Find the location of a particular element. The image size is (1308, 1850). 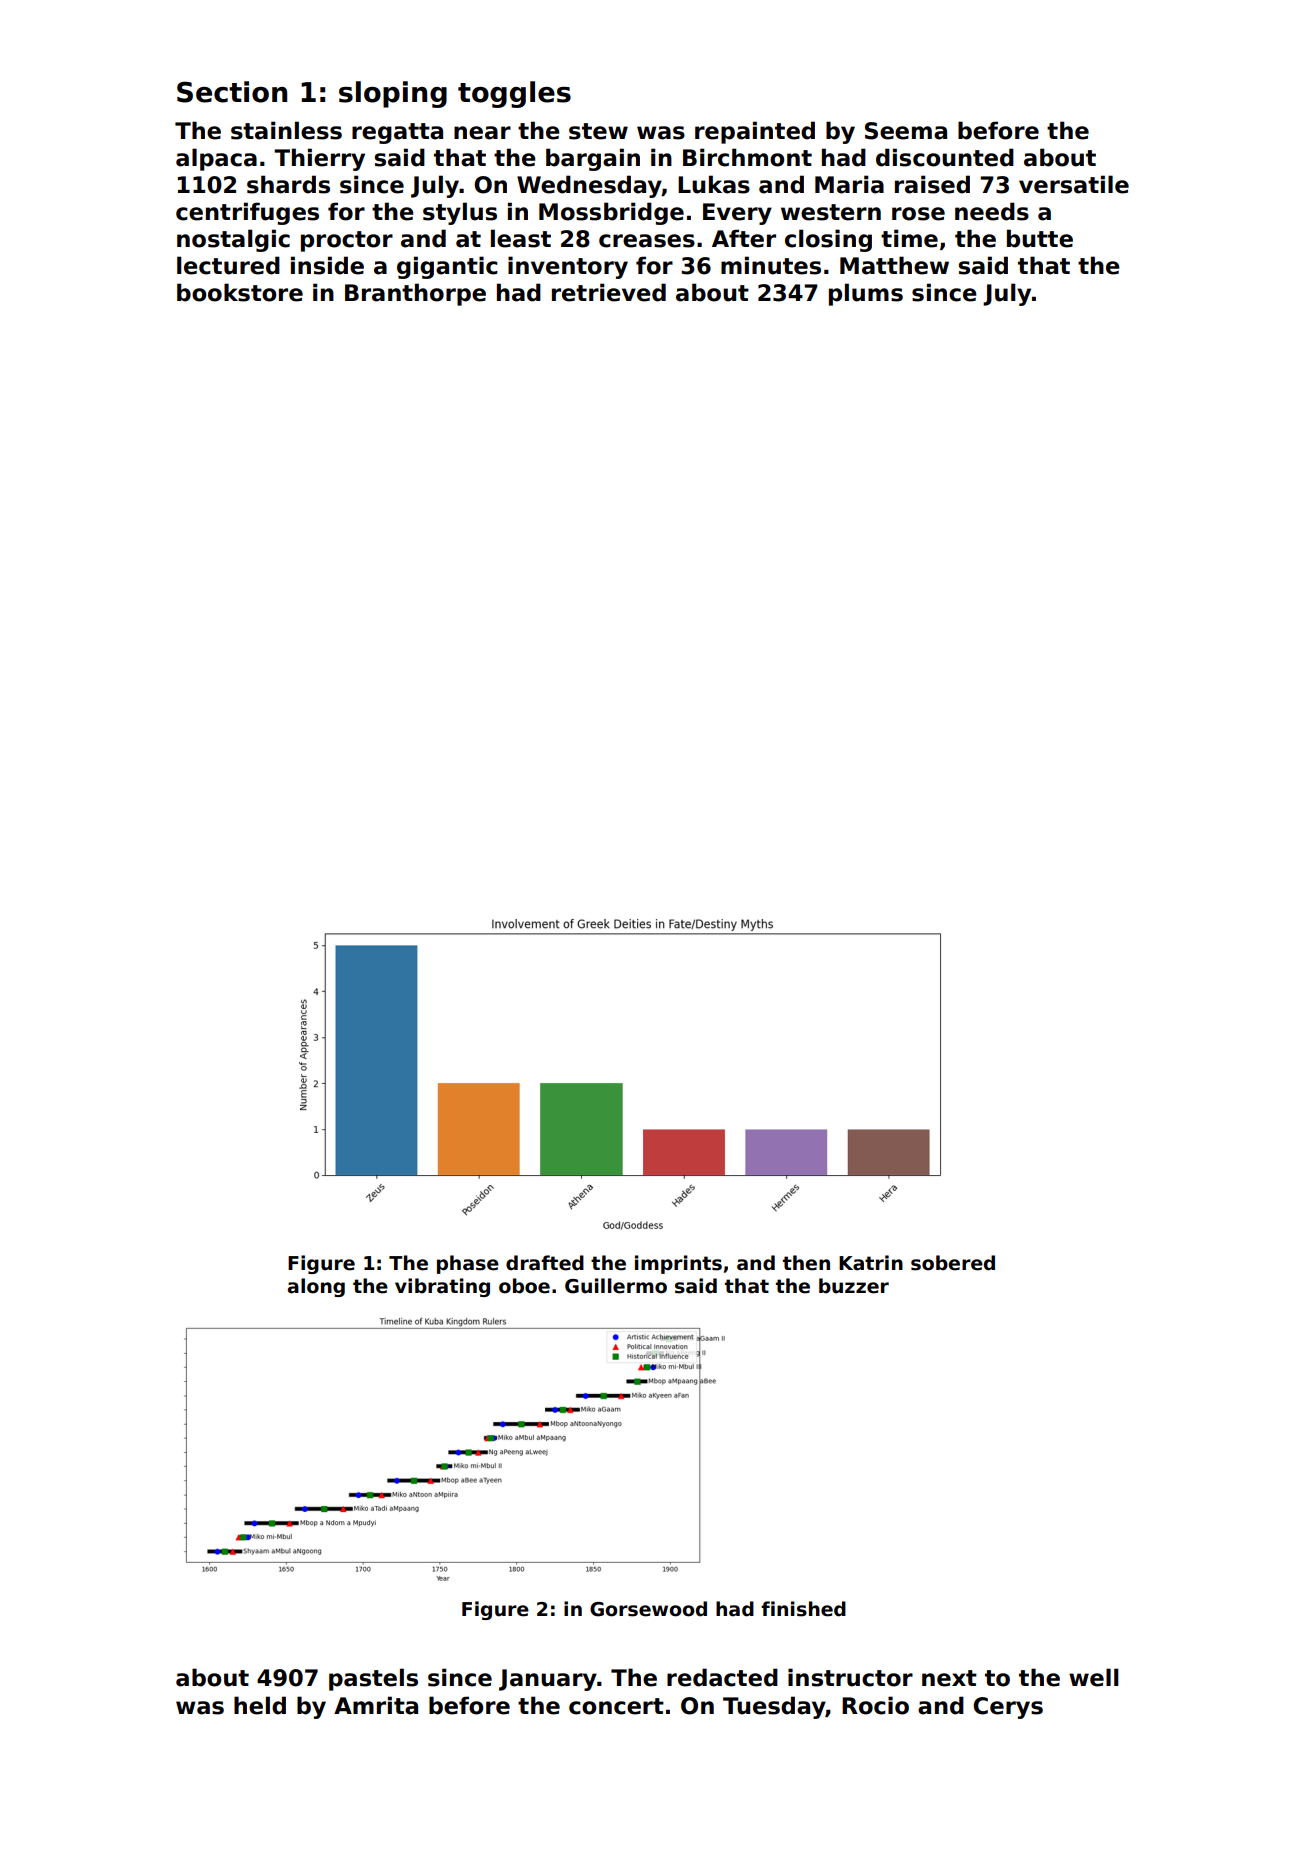

redacted is located at coordinates (722, 1677).
